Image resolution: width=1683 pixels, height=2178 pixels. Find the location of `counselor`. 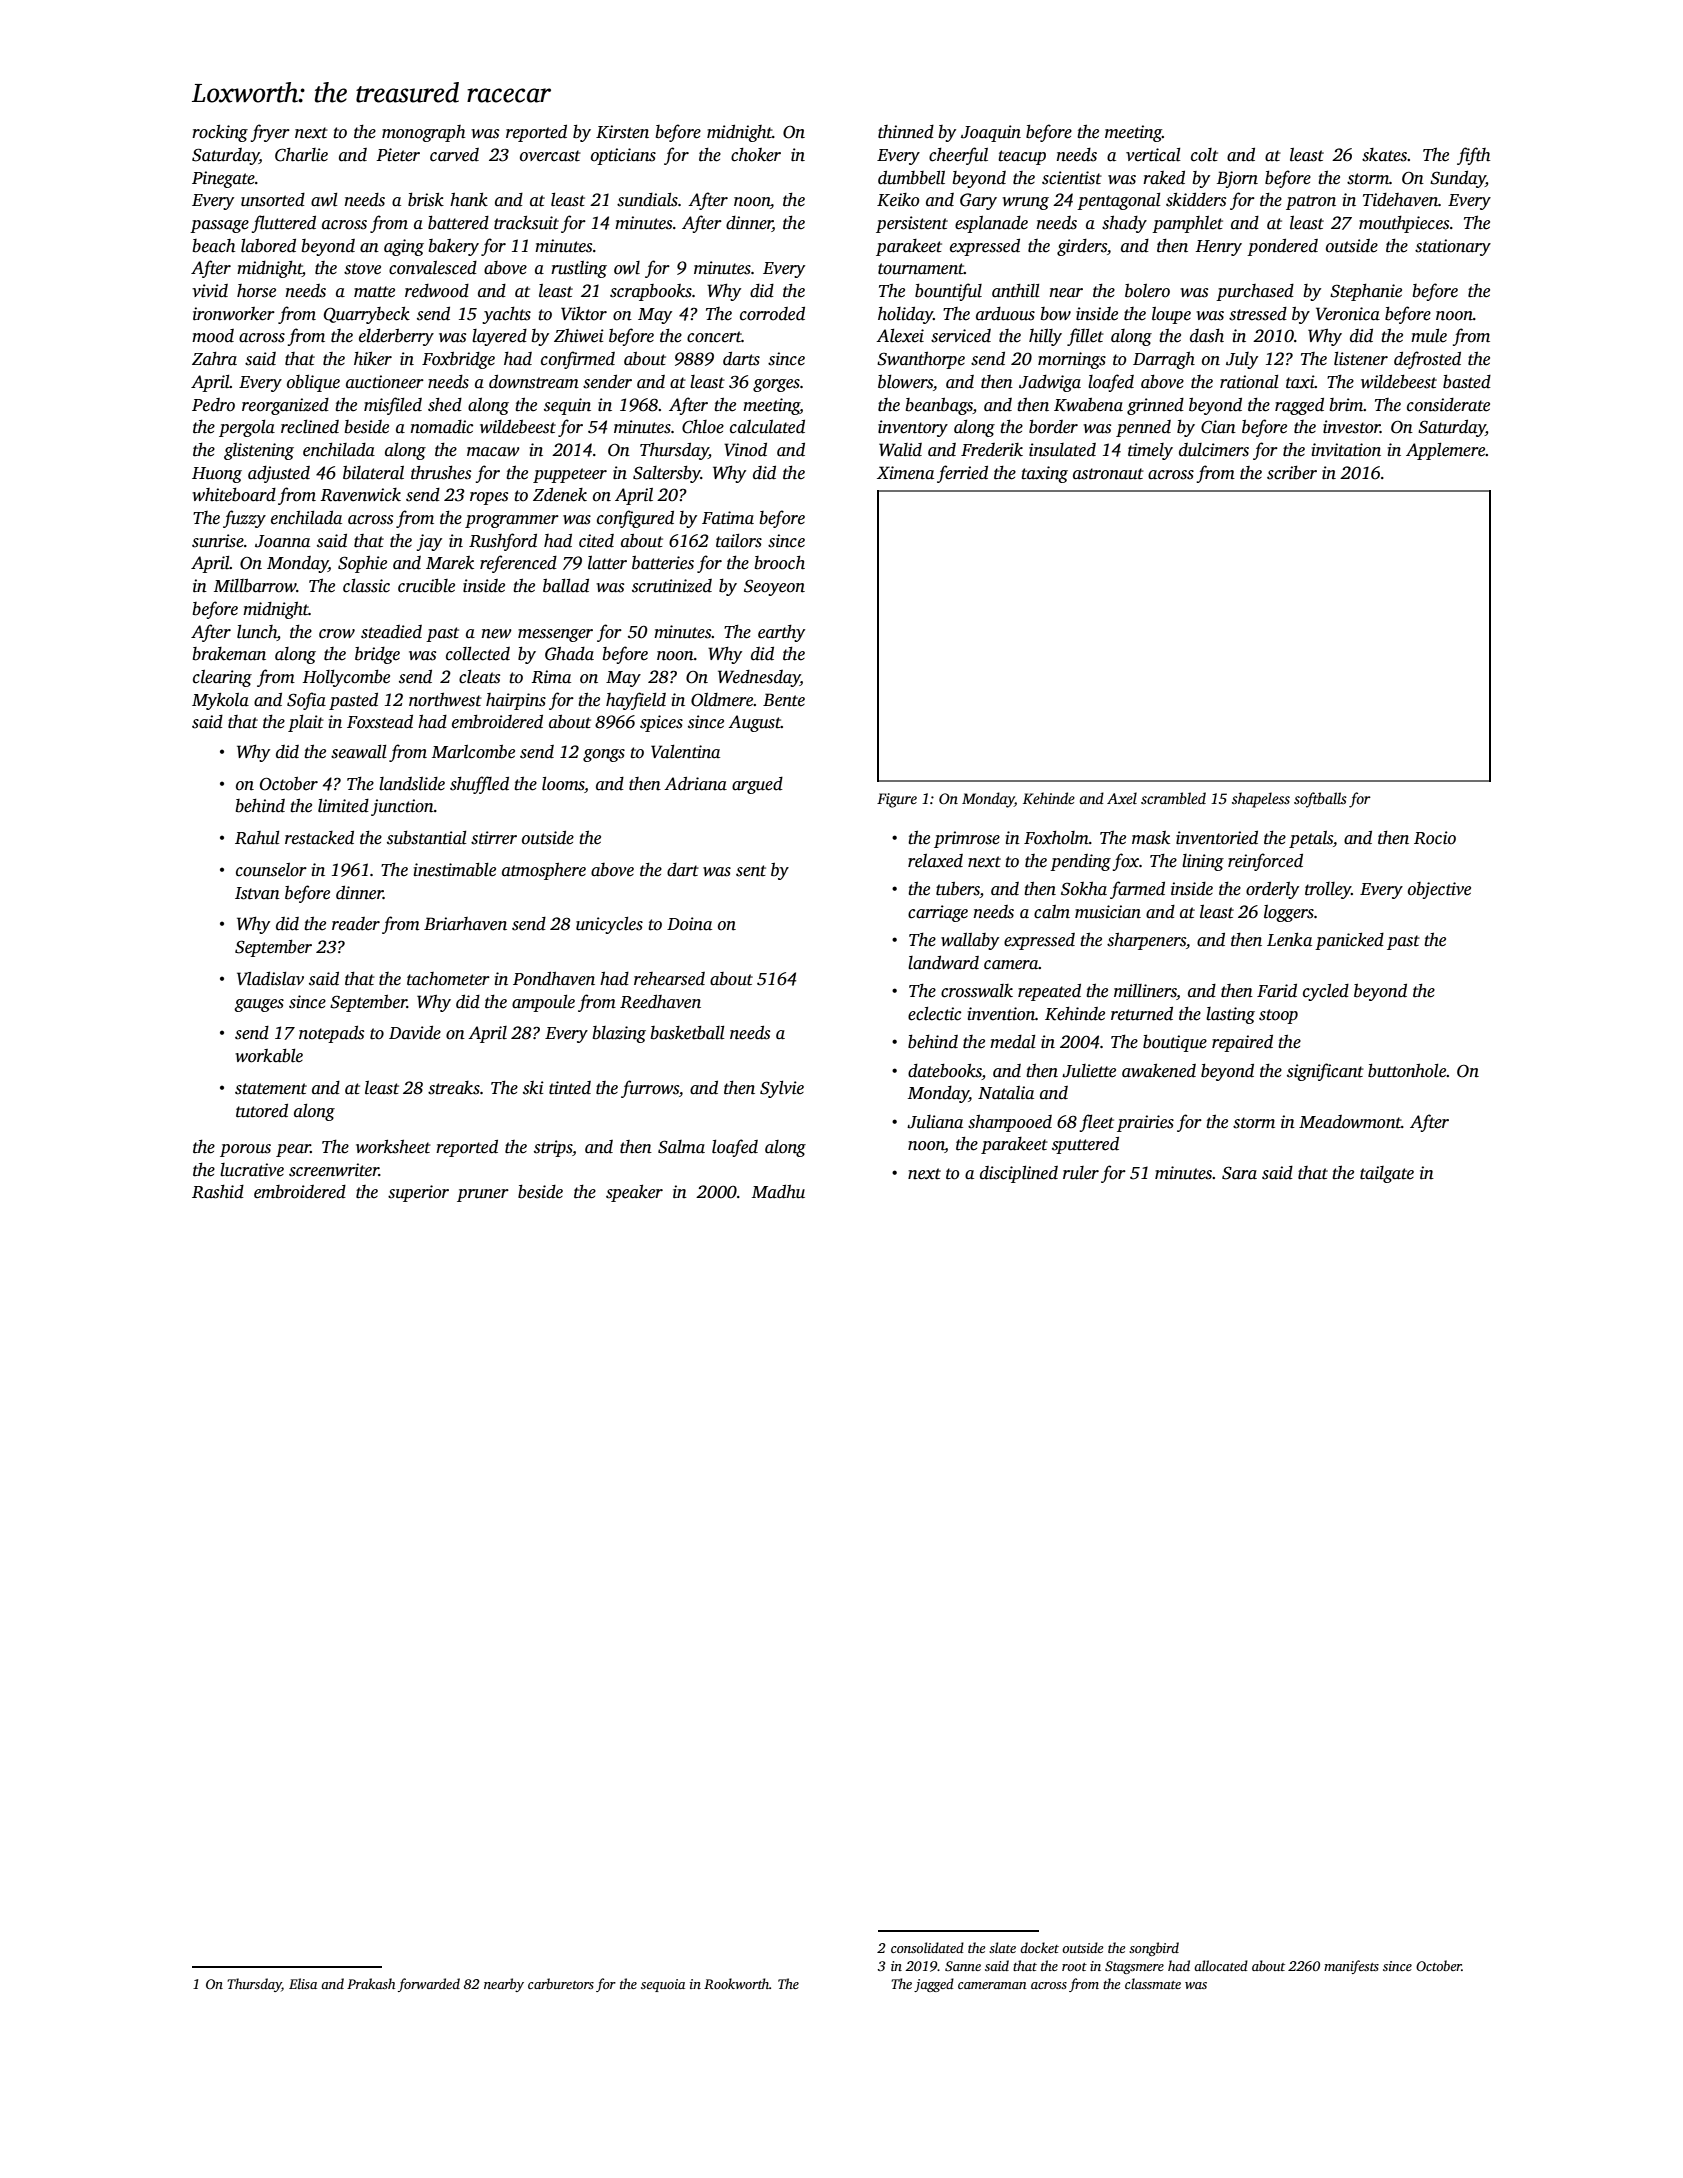

counselor is located at coordinates (271, 870).
